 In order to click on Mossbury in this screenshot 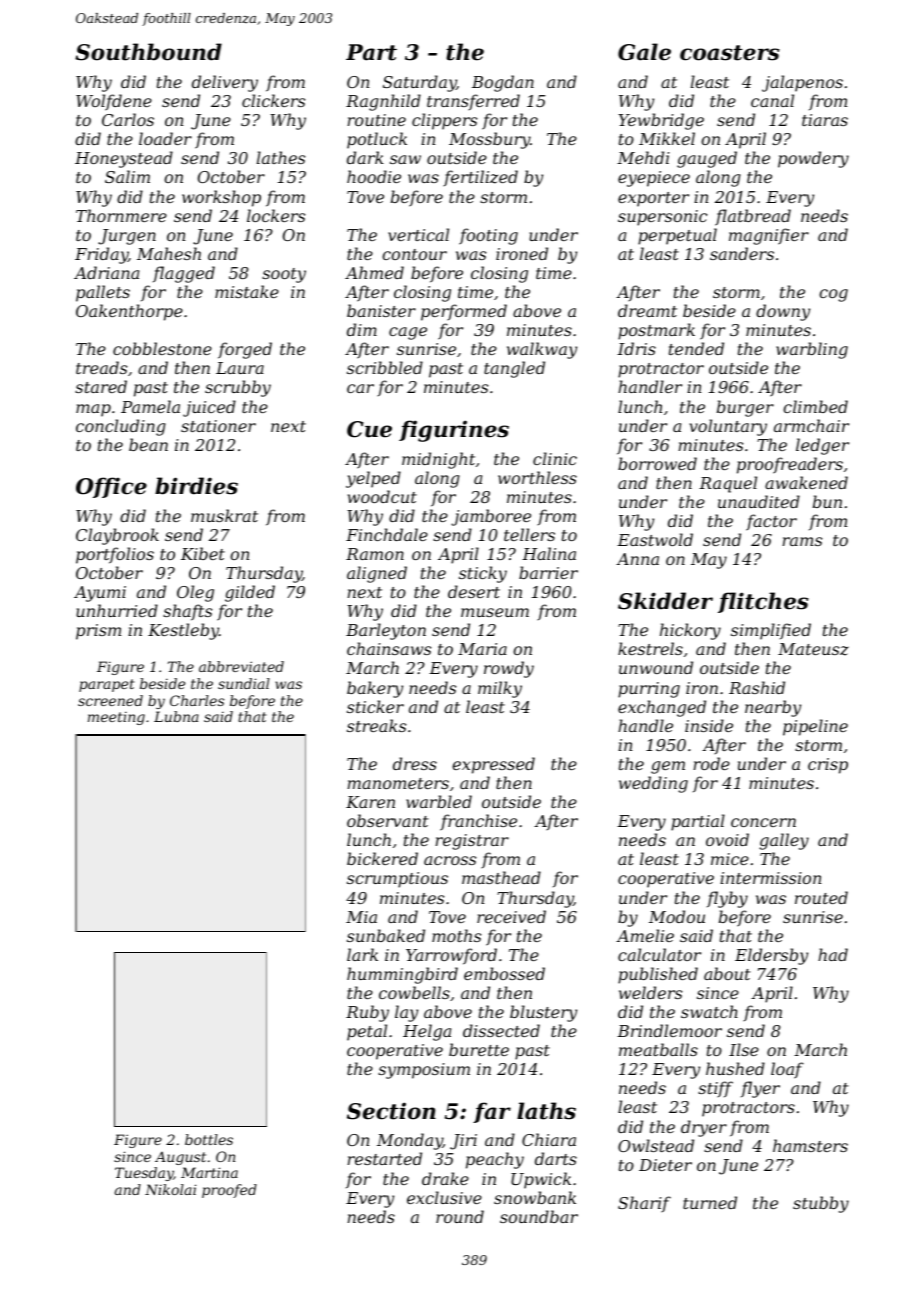, I will do `click(489, 140)`.
